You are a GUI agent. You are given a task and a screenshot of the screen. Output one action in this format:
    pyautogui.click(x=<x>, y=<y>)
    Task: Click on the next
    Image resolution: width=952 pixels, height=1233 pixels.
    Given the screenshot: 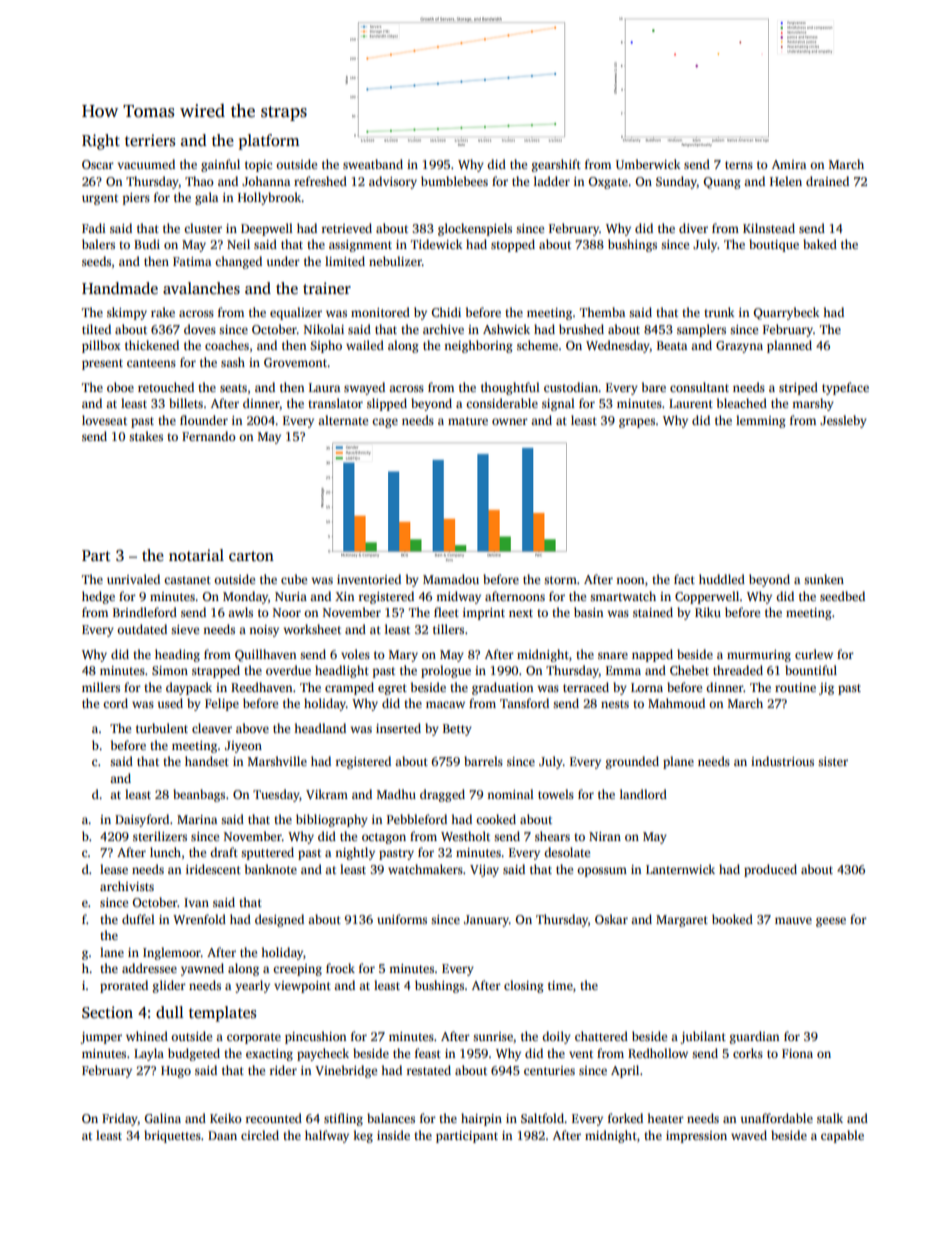 What is the action you would take?
    pyautogui.click(x=521, y=613)
